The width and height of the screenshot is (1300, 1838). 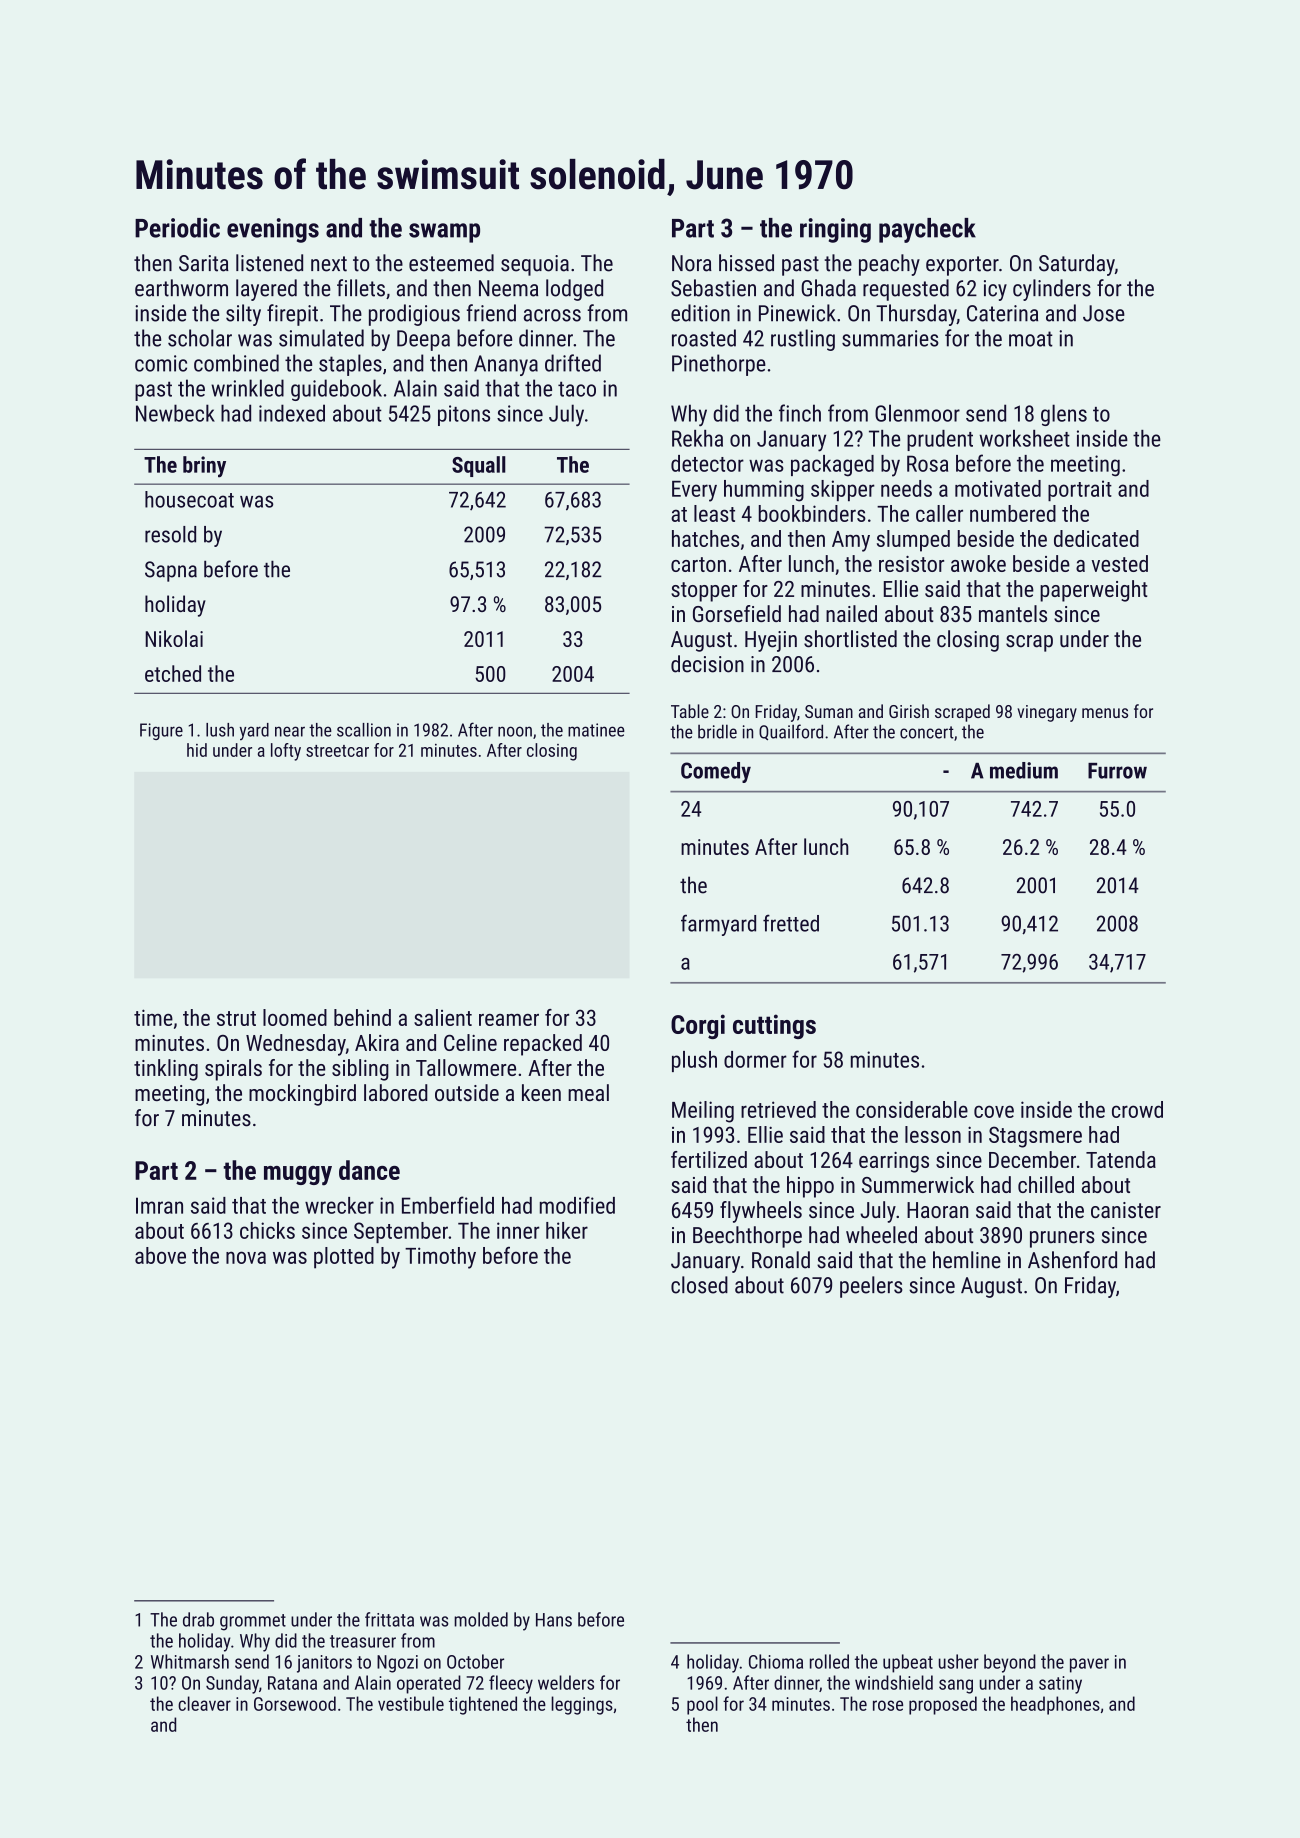 What do you see at coordinates (444, 233) in the screenshot?
I see `swamp` at bounding box center [444, 233].
